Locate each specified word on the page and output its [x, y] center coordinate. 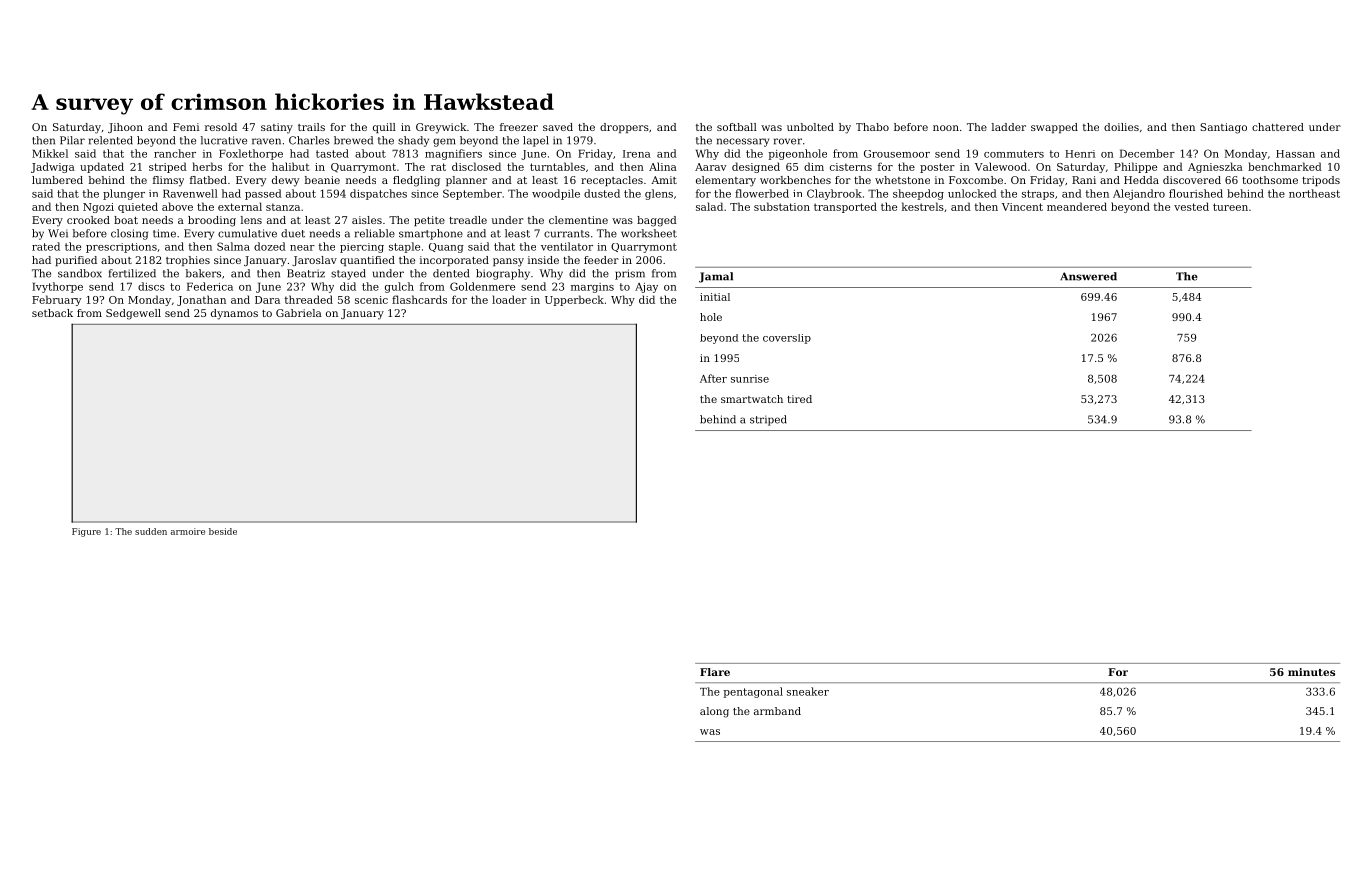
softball [737, 127]
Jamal [716, 277]
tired [799, 399]
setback [52, 313]
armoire [187, 531]
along [714, 712]
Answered [1088, 276]
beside [223, 531]
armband [777, 711]
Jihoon [125, 128]
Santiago [1223, 128]
